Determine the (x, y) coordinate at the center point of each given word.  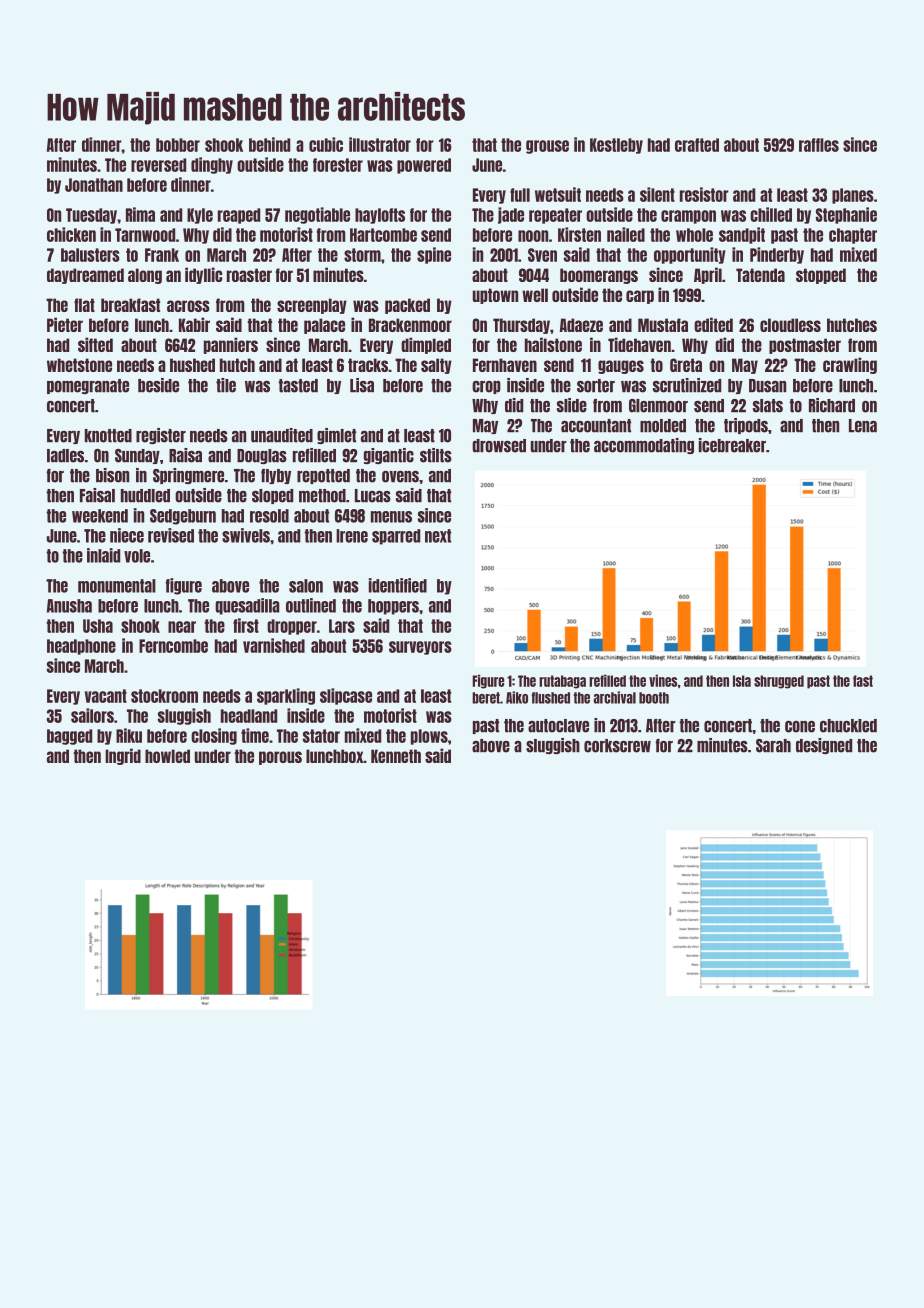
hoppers (393, 607)
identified (398, 585)
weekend (100, 516)
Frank (162, 255)
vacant (106, 696)
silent (657, 194)
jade (511, 215)
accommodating (644, 446)
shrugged (779, 682)
